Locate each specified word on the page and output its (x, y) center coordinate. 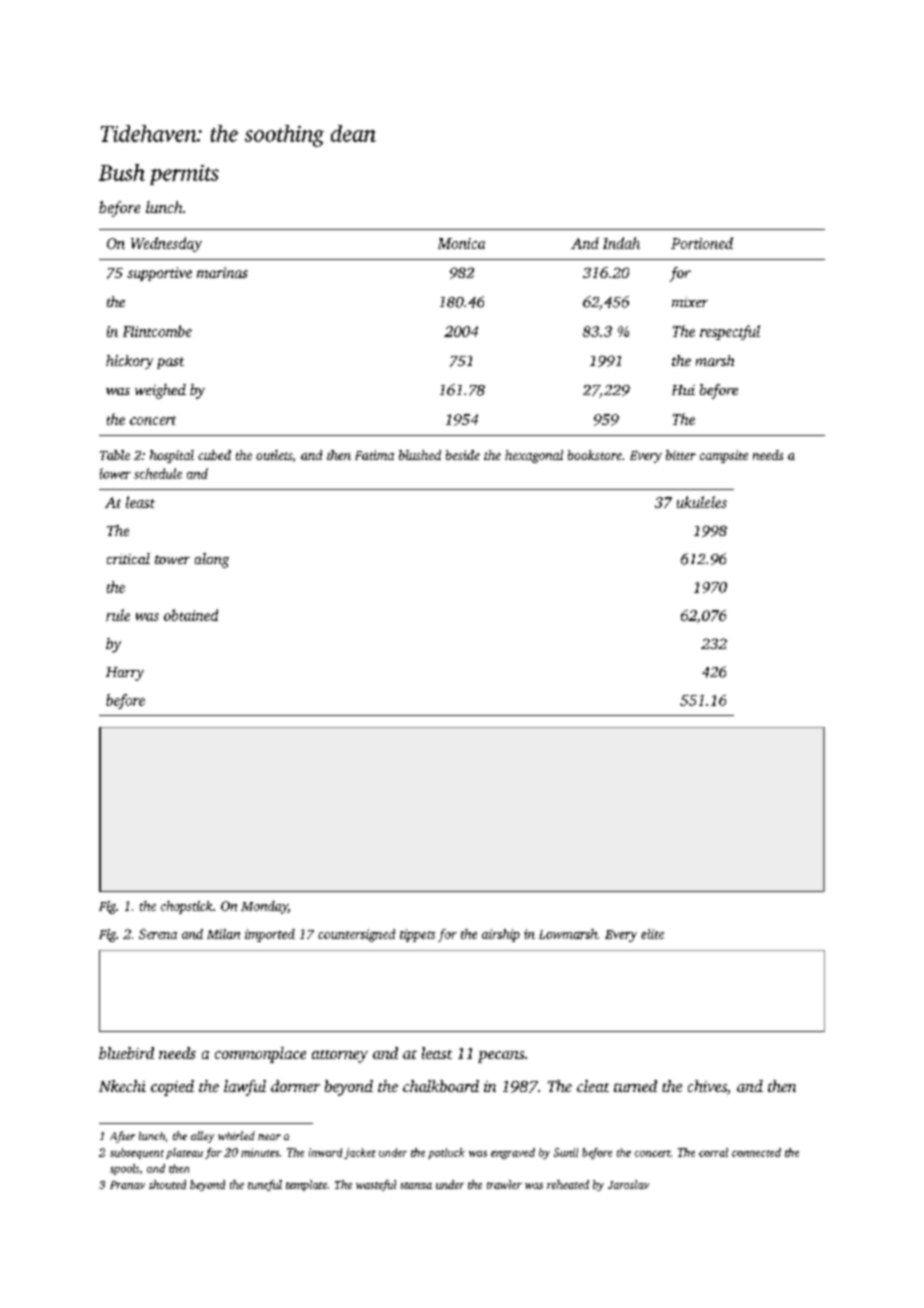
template (306, 1185)
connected (756, 1152)
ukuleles (702, 502)
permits (184, 175)
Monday (264, 907)
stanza (416, 1185)
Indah (621, 243)
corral (713, 1152)
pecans (501, 1057)
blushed (420, 455)
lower (115, 473)
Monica (461, 243)
